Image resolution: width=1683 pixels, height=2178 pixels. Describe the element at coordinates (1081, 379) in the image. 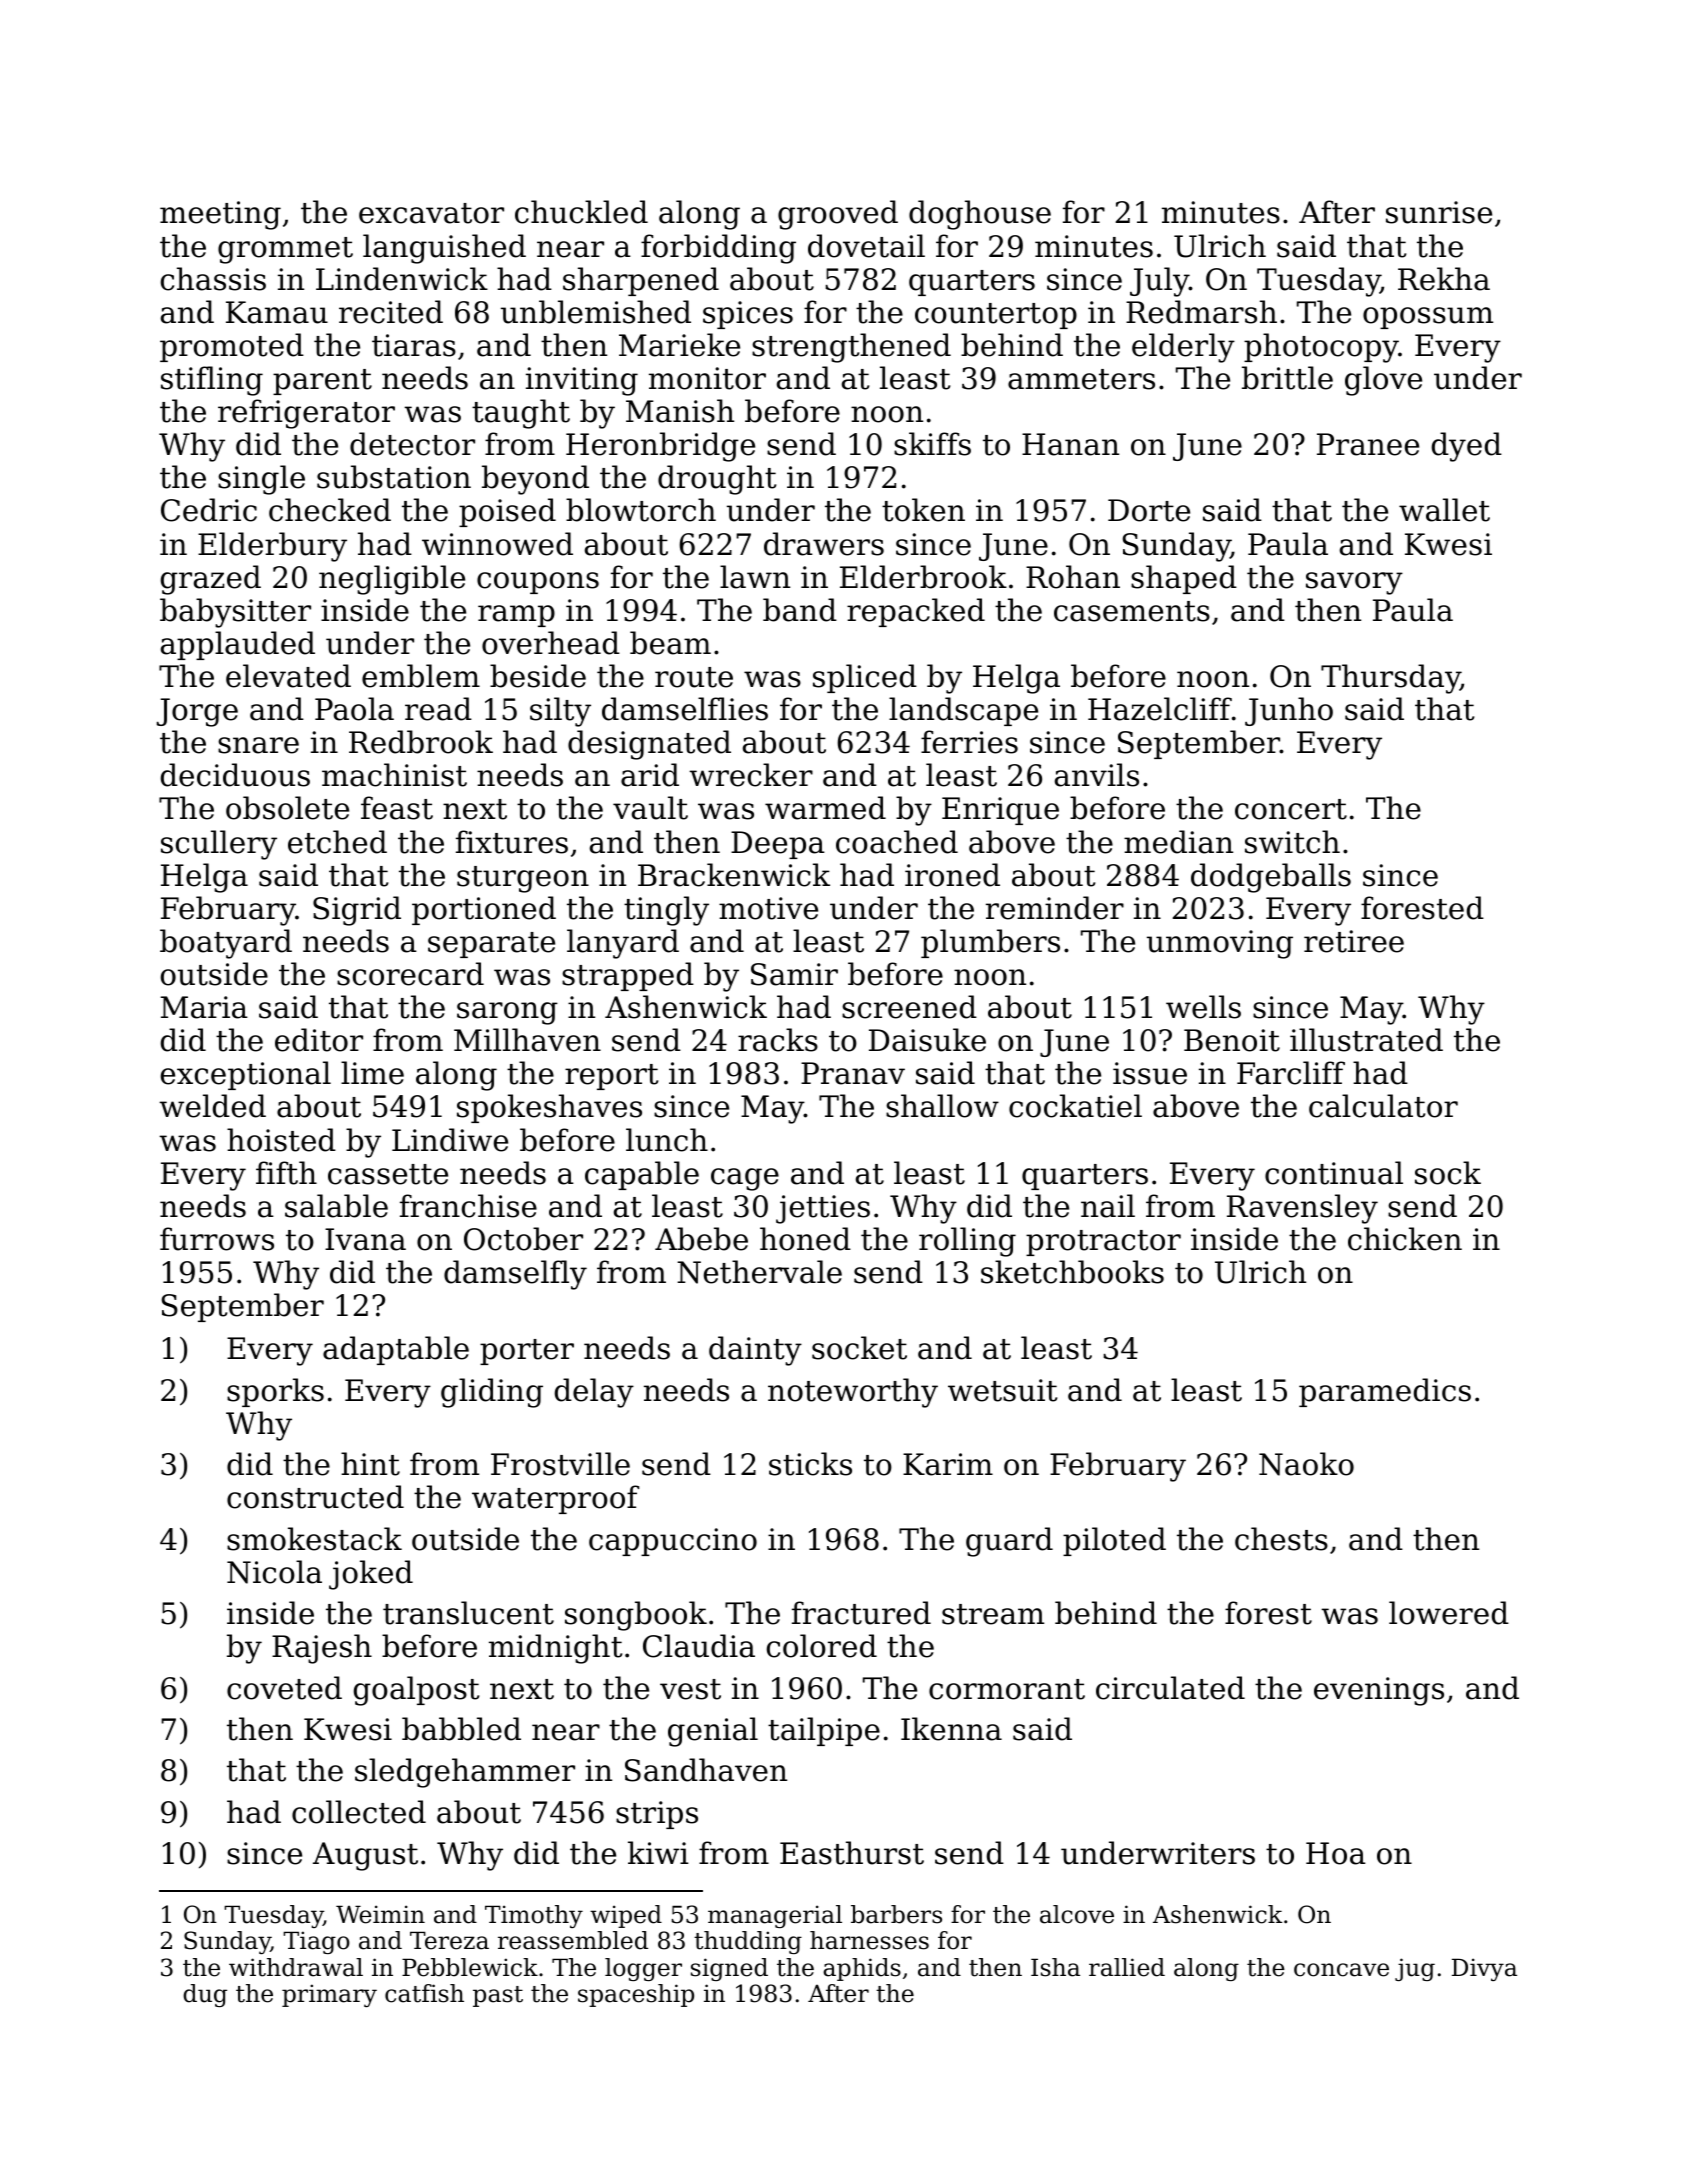

I see `ammeters` at that location.
